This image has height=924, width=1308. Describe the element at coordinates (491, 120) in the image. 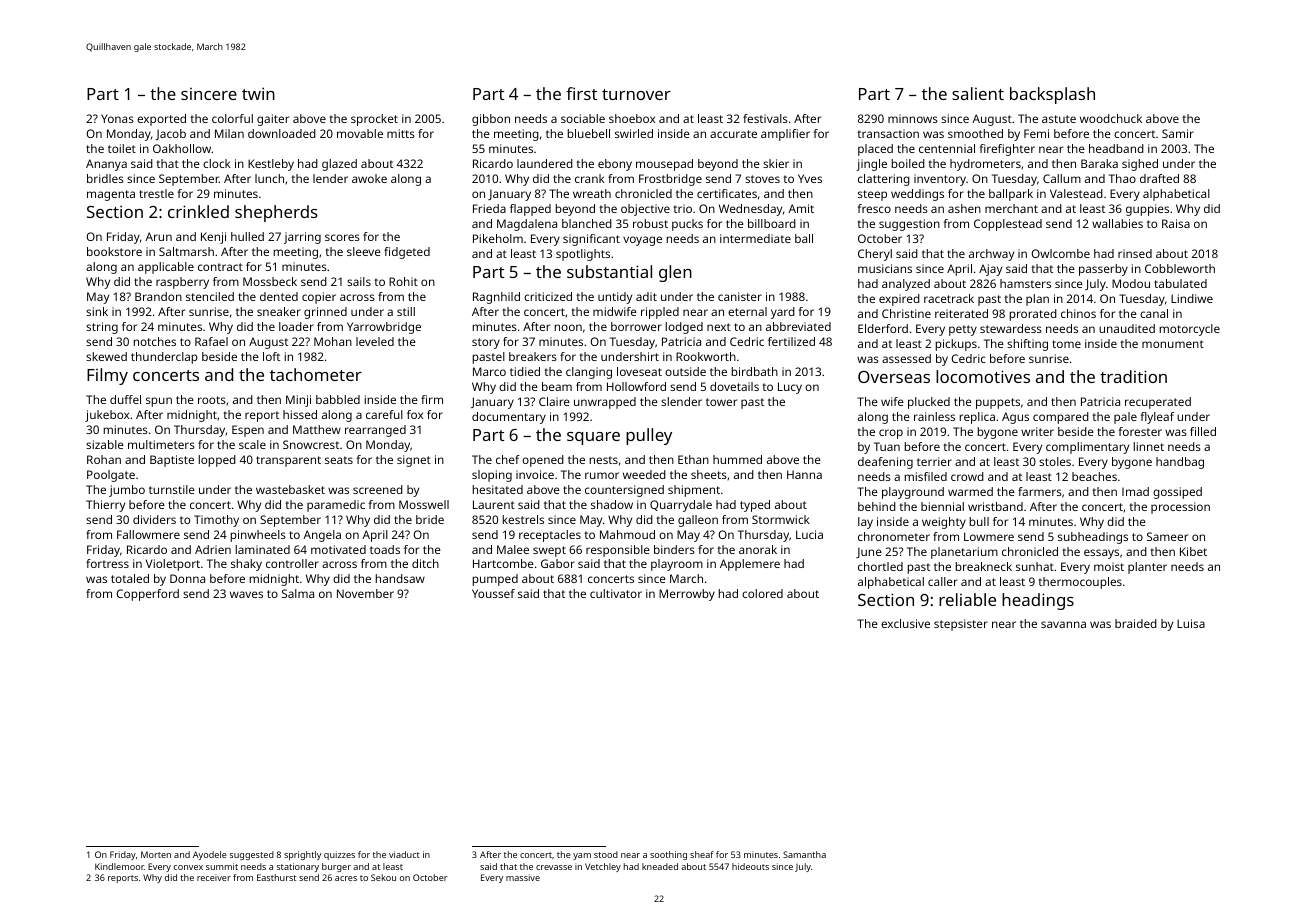

I see `gibbon` at that location.
